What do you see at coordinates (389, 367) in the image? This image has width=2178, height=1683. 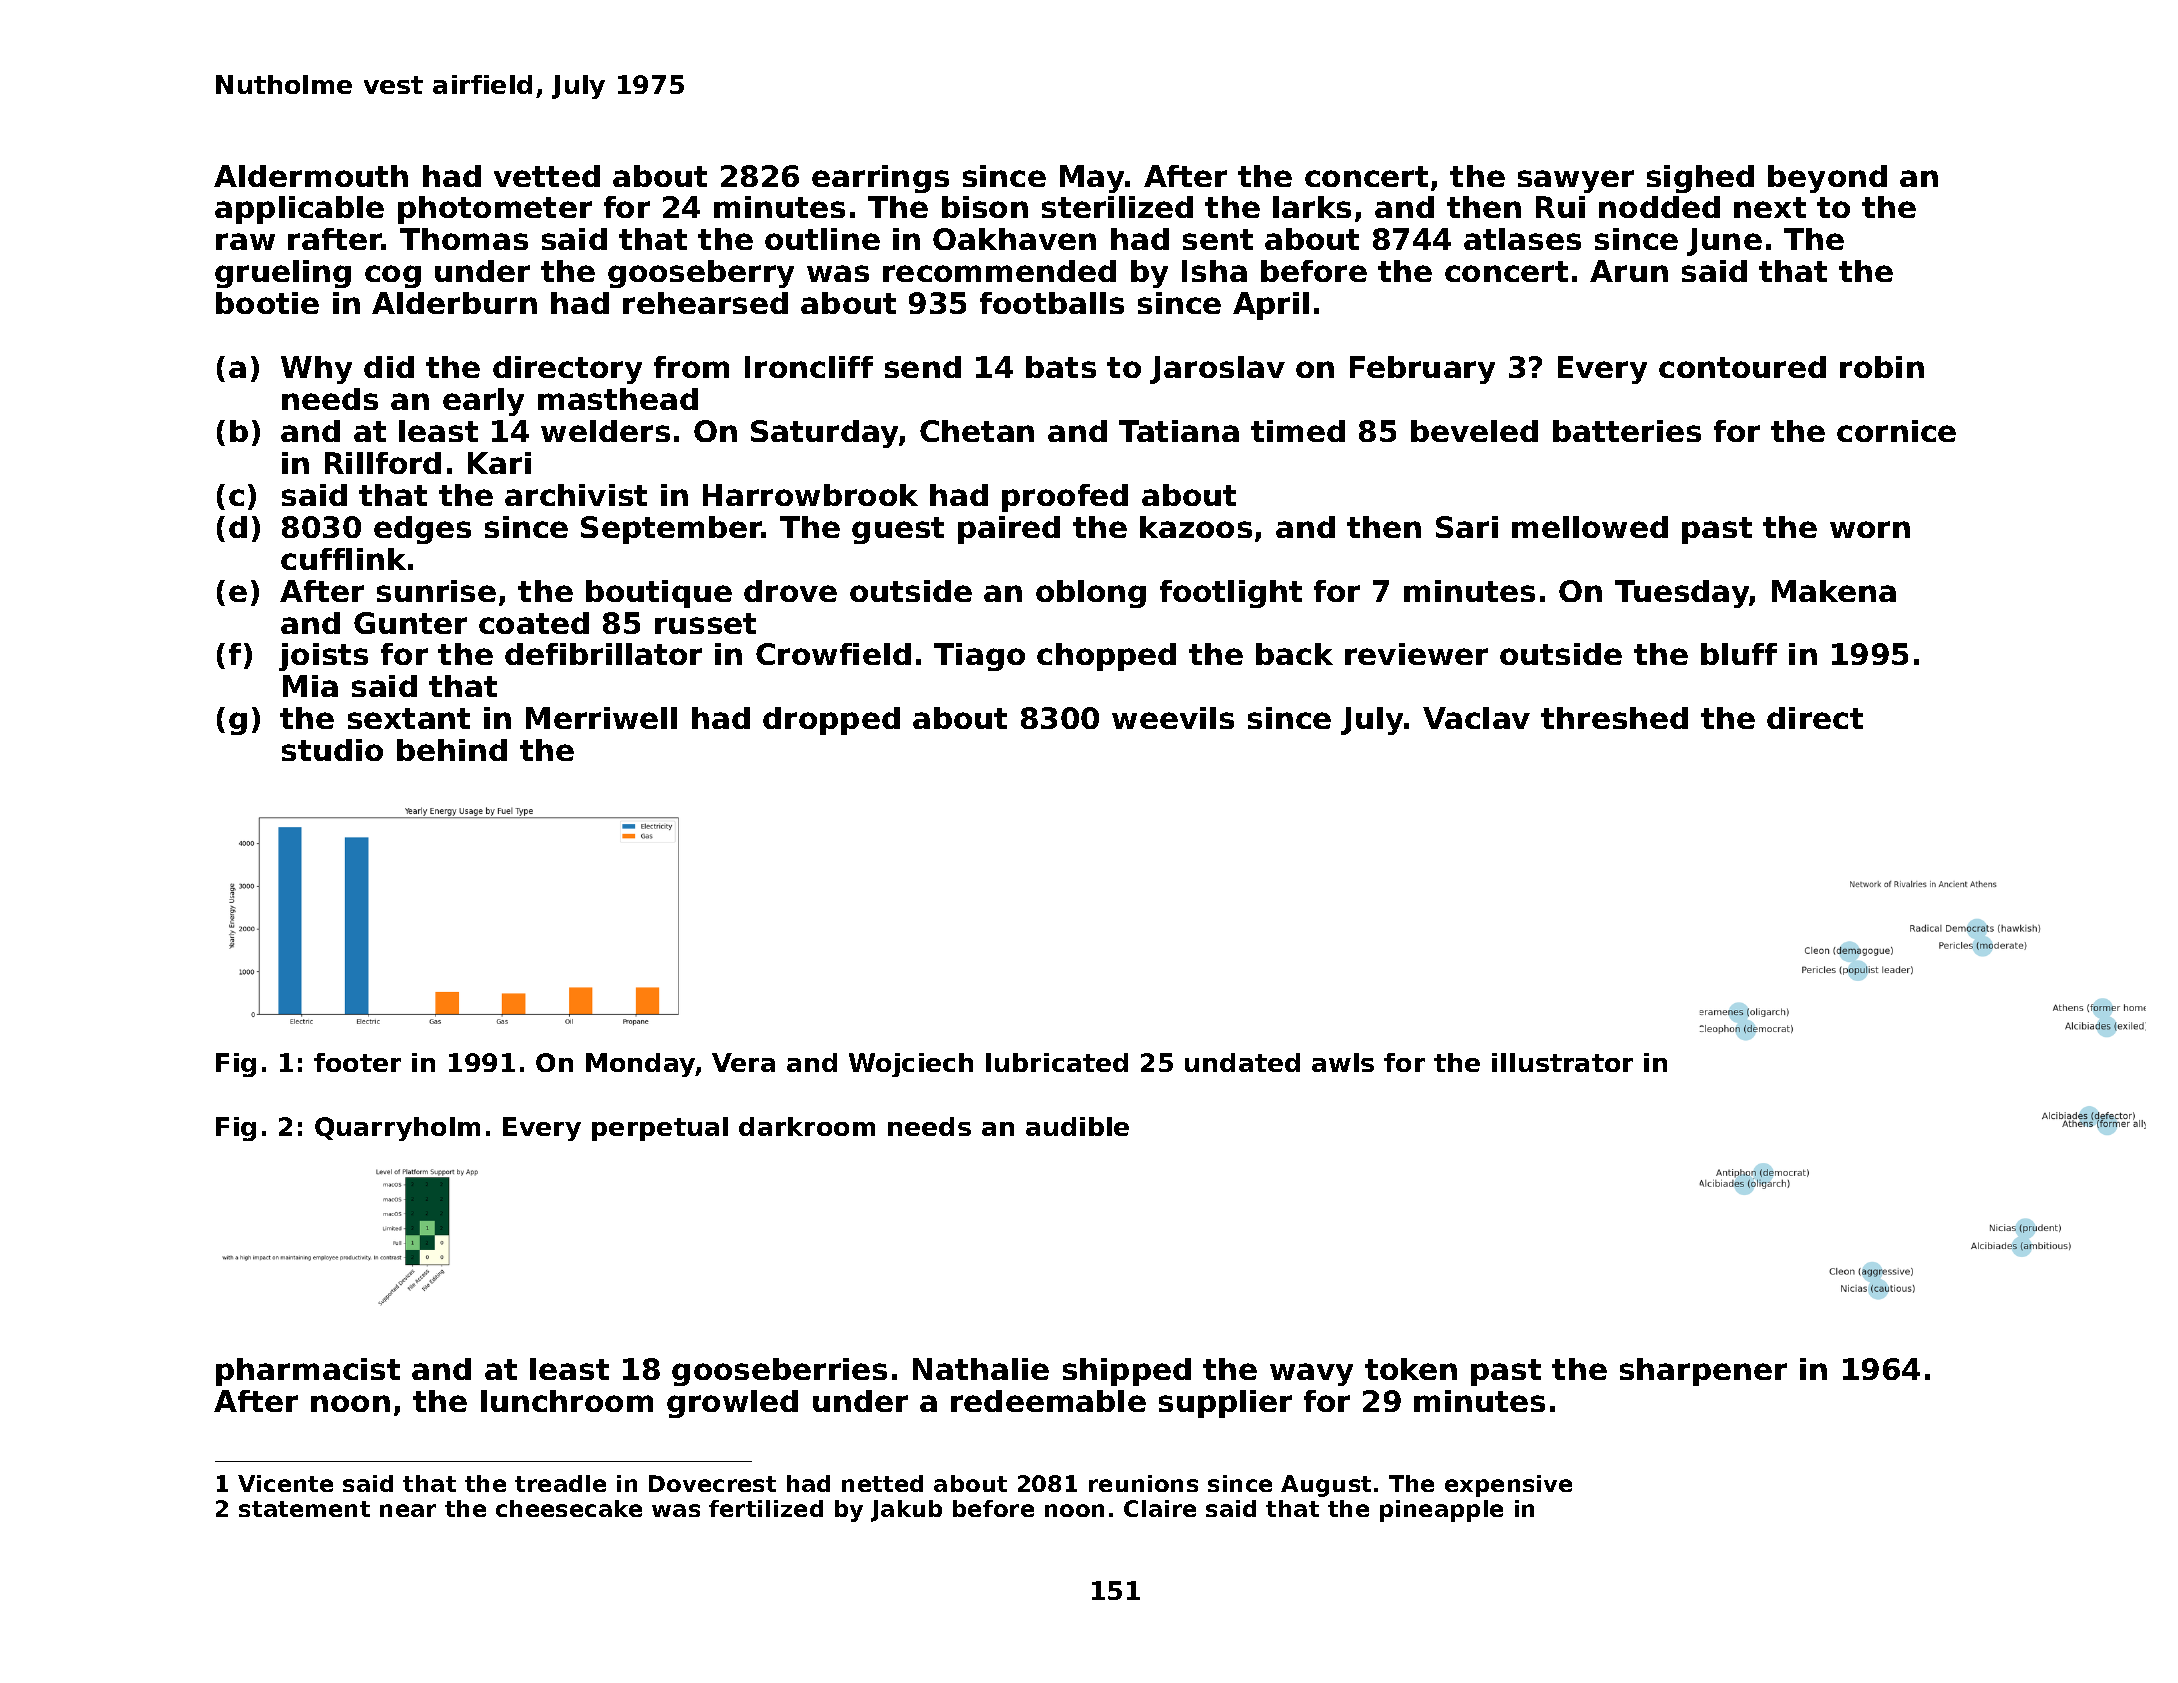 I see `did` at bounding box center [389, 367].
